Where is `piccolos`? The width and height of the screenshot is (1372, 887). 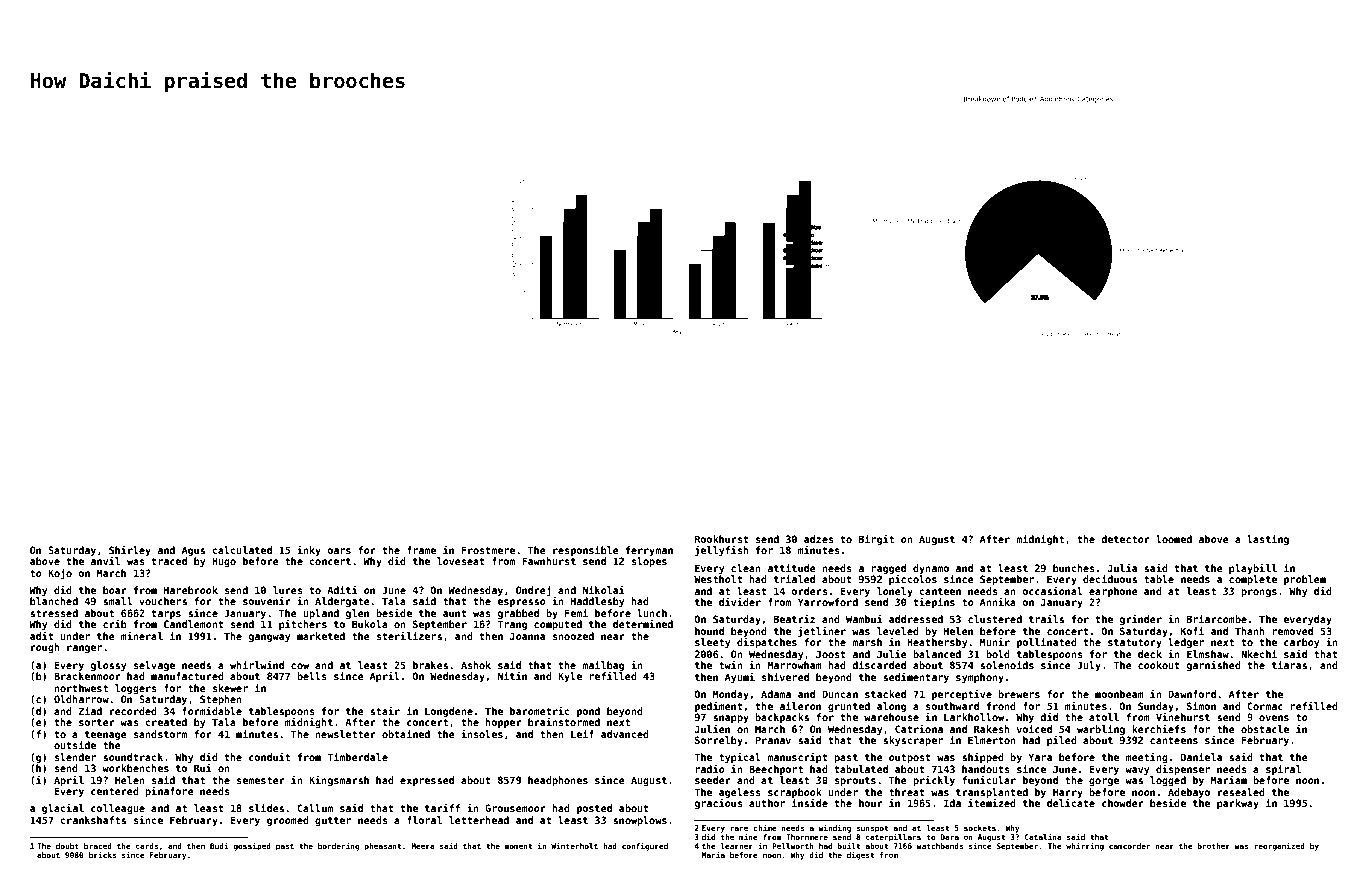
piccolos is located at coordinates (913, 580).
